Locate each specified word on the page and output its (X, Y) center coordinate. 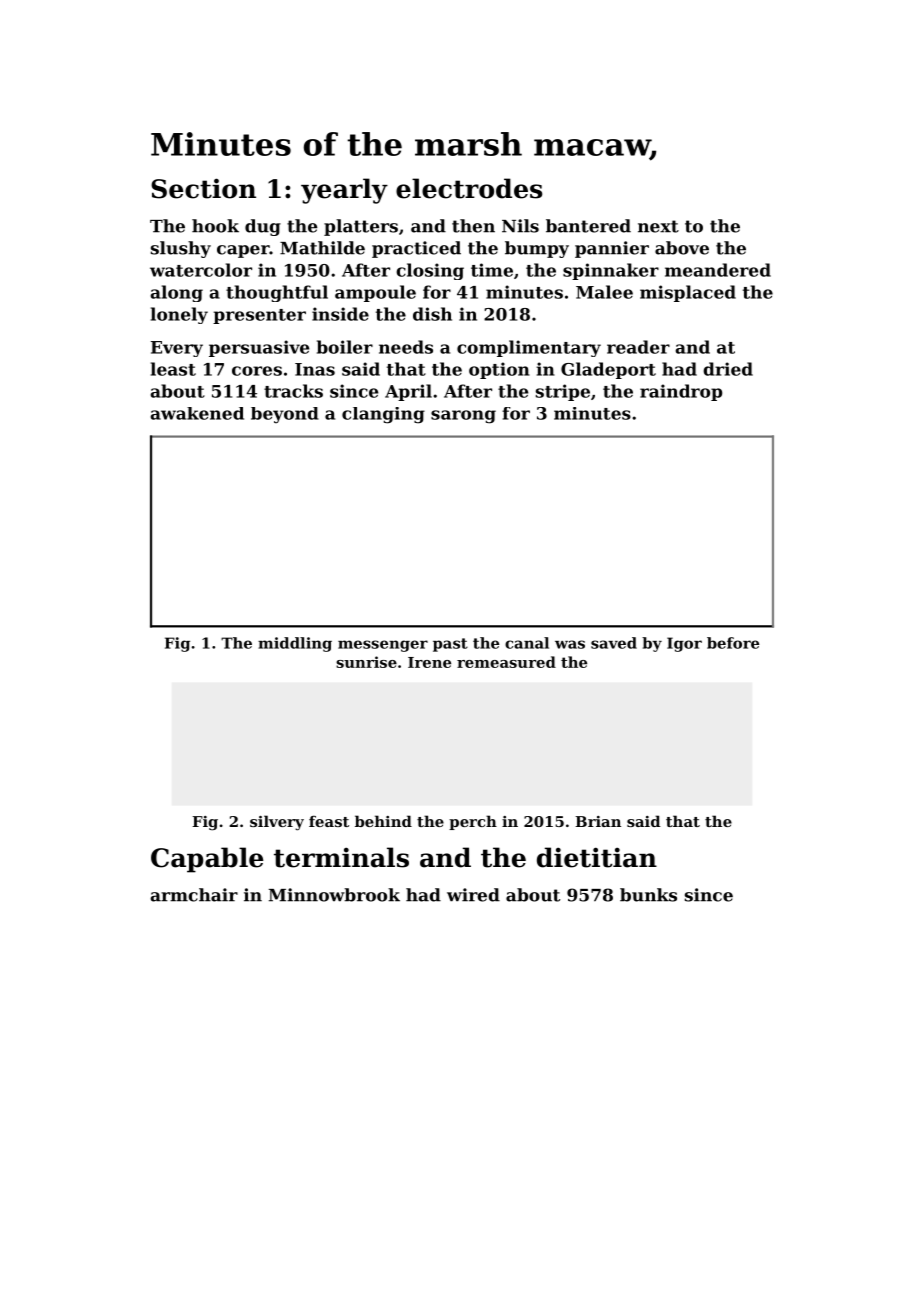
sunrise (366, 662)
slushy (181, 249)
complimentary (529, 348)
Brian (598, 821)
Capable (207, 860)
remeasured (506, 662)
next (658, 226)
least (173, 369)
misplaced (688, 293)
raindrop (681, 392)
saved (614, 643)
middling (295, 644)
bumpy (537, 249)
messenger (383, 646)
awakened (197, 413)
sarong (463, 417)
